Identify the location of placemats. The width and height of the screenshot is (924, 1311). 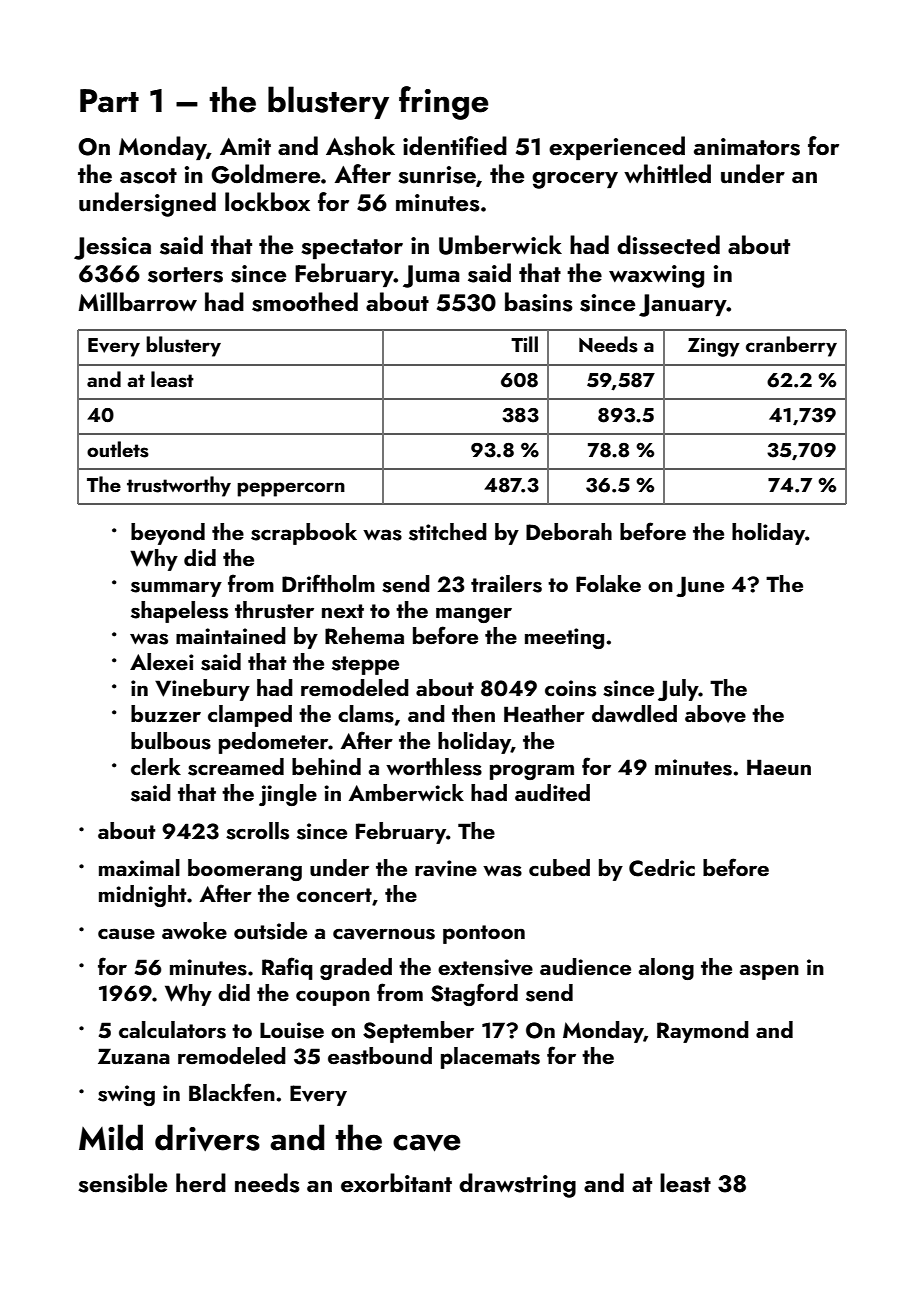
(490, 1058).
